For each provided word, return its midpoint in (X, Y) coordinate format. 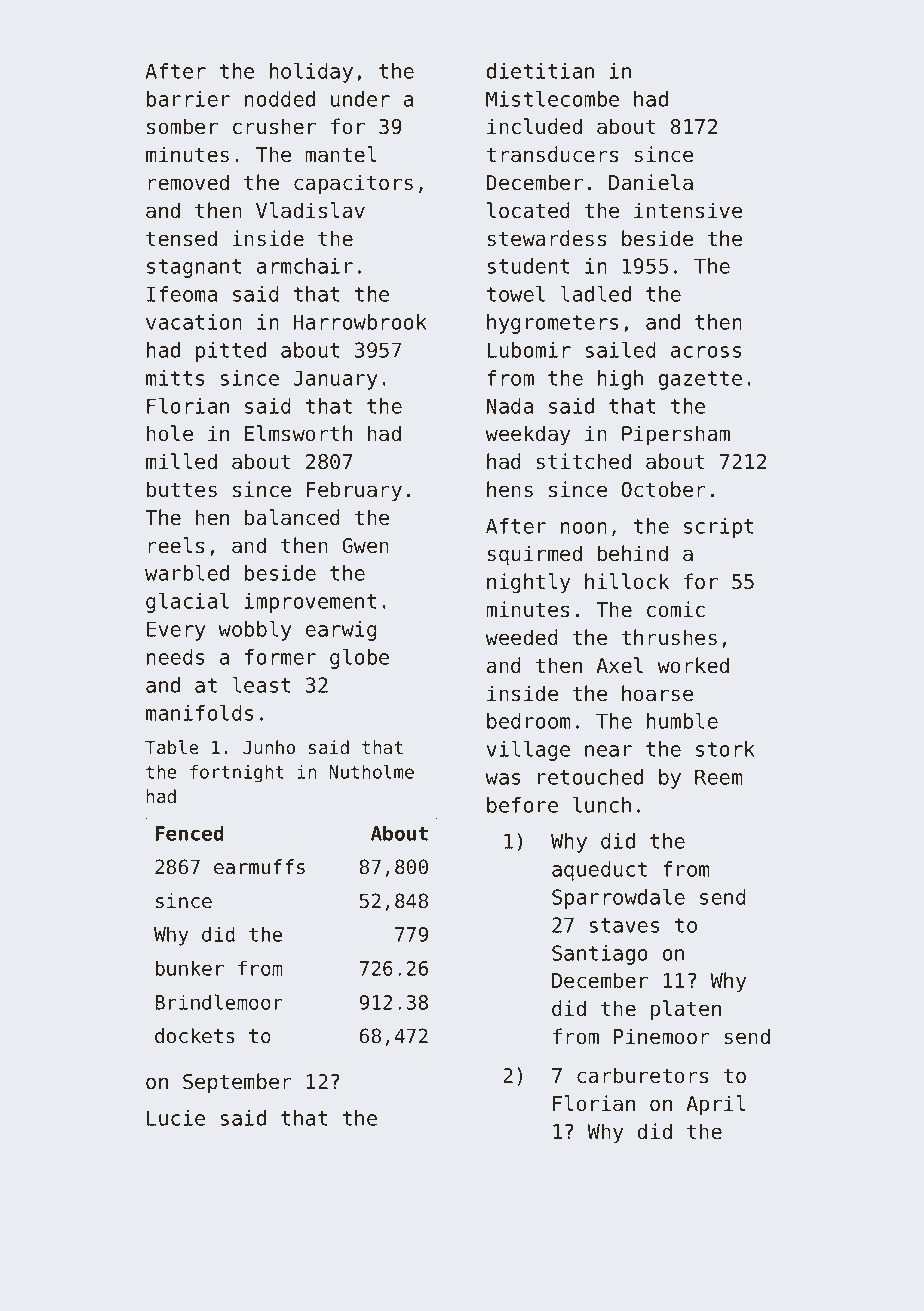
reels (176, 545)
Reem (719, 777)
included (534, 126)
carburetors (643, 1075)
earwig (341, 631)
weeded (521, 637)
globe (359, 659)
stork (725, 749)
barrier (188, 99)
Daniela (651, 182)
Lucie (176, 1118)
